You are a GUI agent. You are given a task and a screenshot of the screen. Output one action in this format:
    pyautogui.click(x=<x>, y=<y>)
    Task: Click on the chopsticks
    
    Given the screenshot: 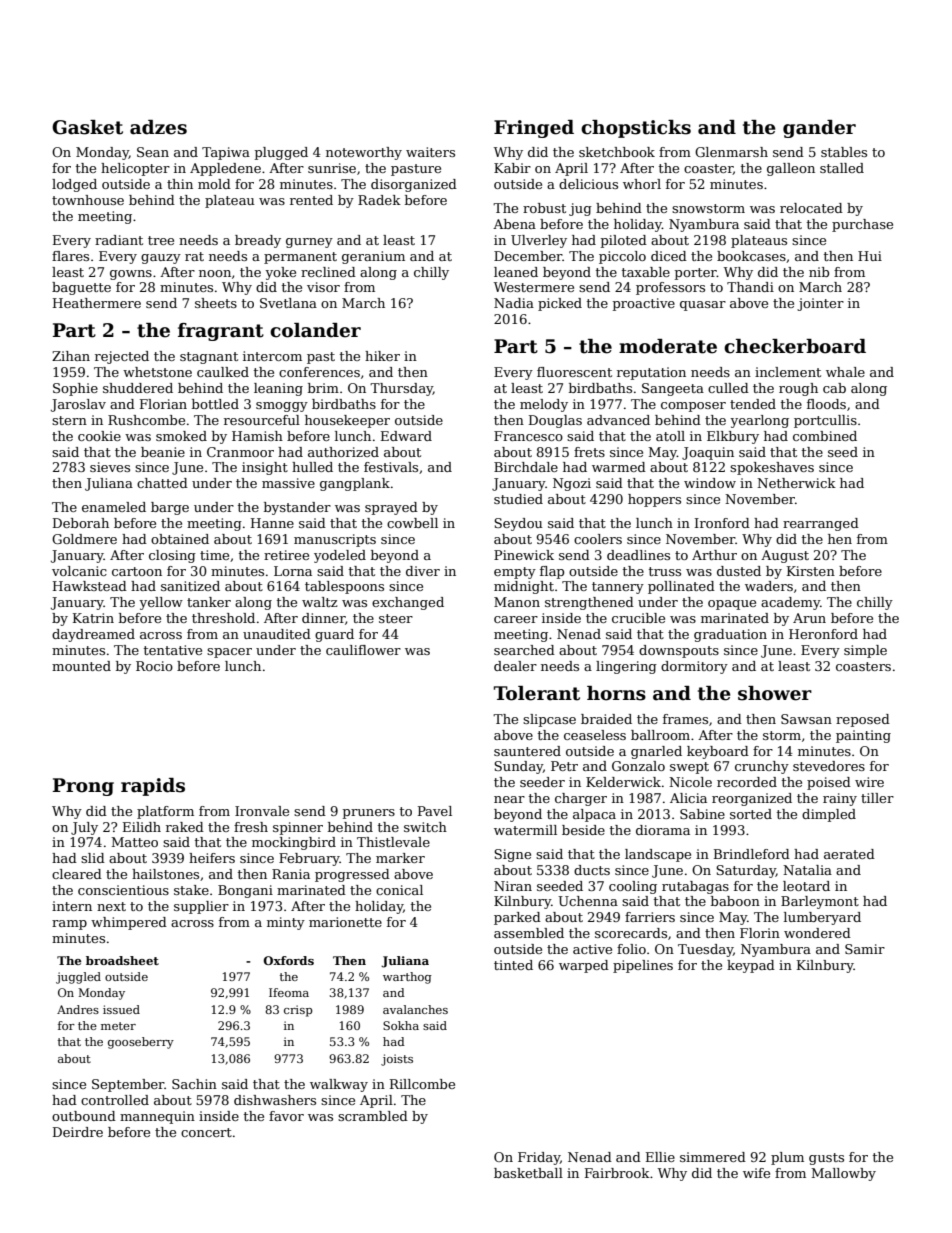 What is the action you would take?
    pyautogui.click(x=636, y=129)
